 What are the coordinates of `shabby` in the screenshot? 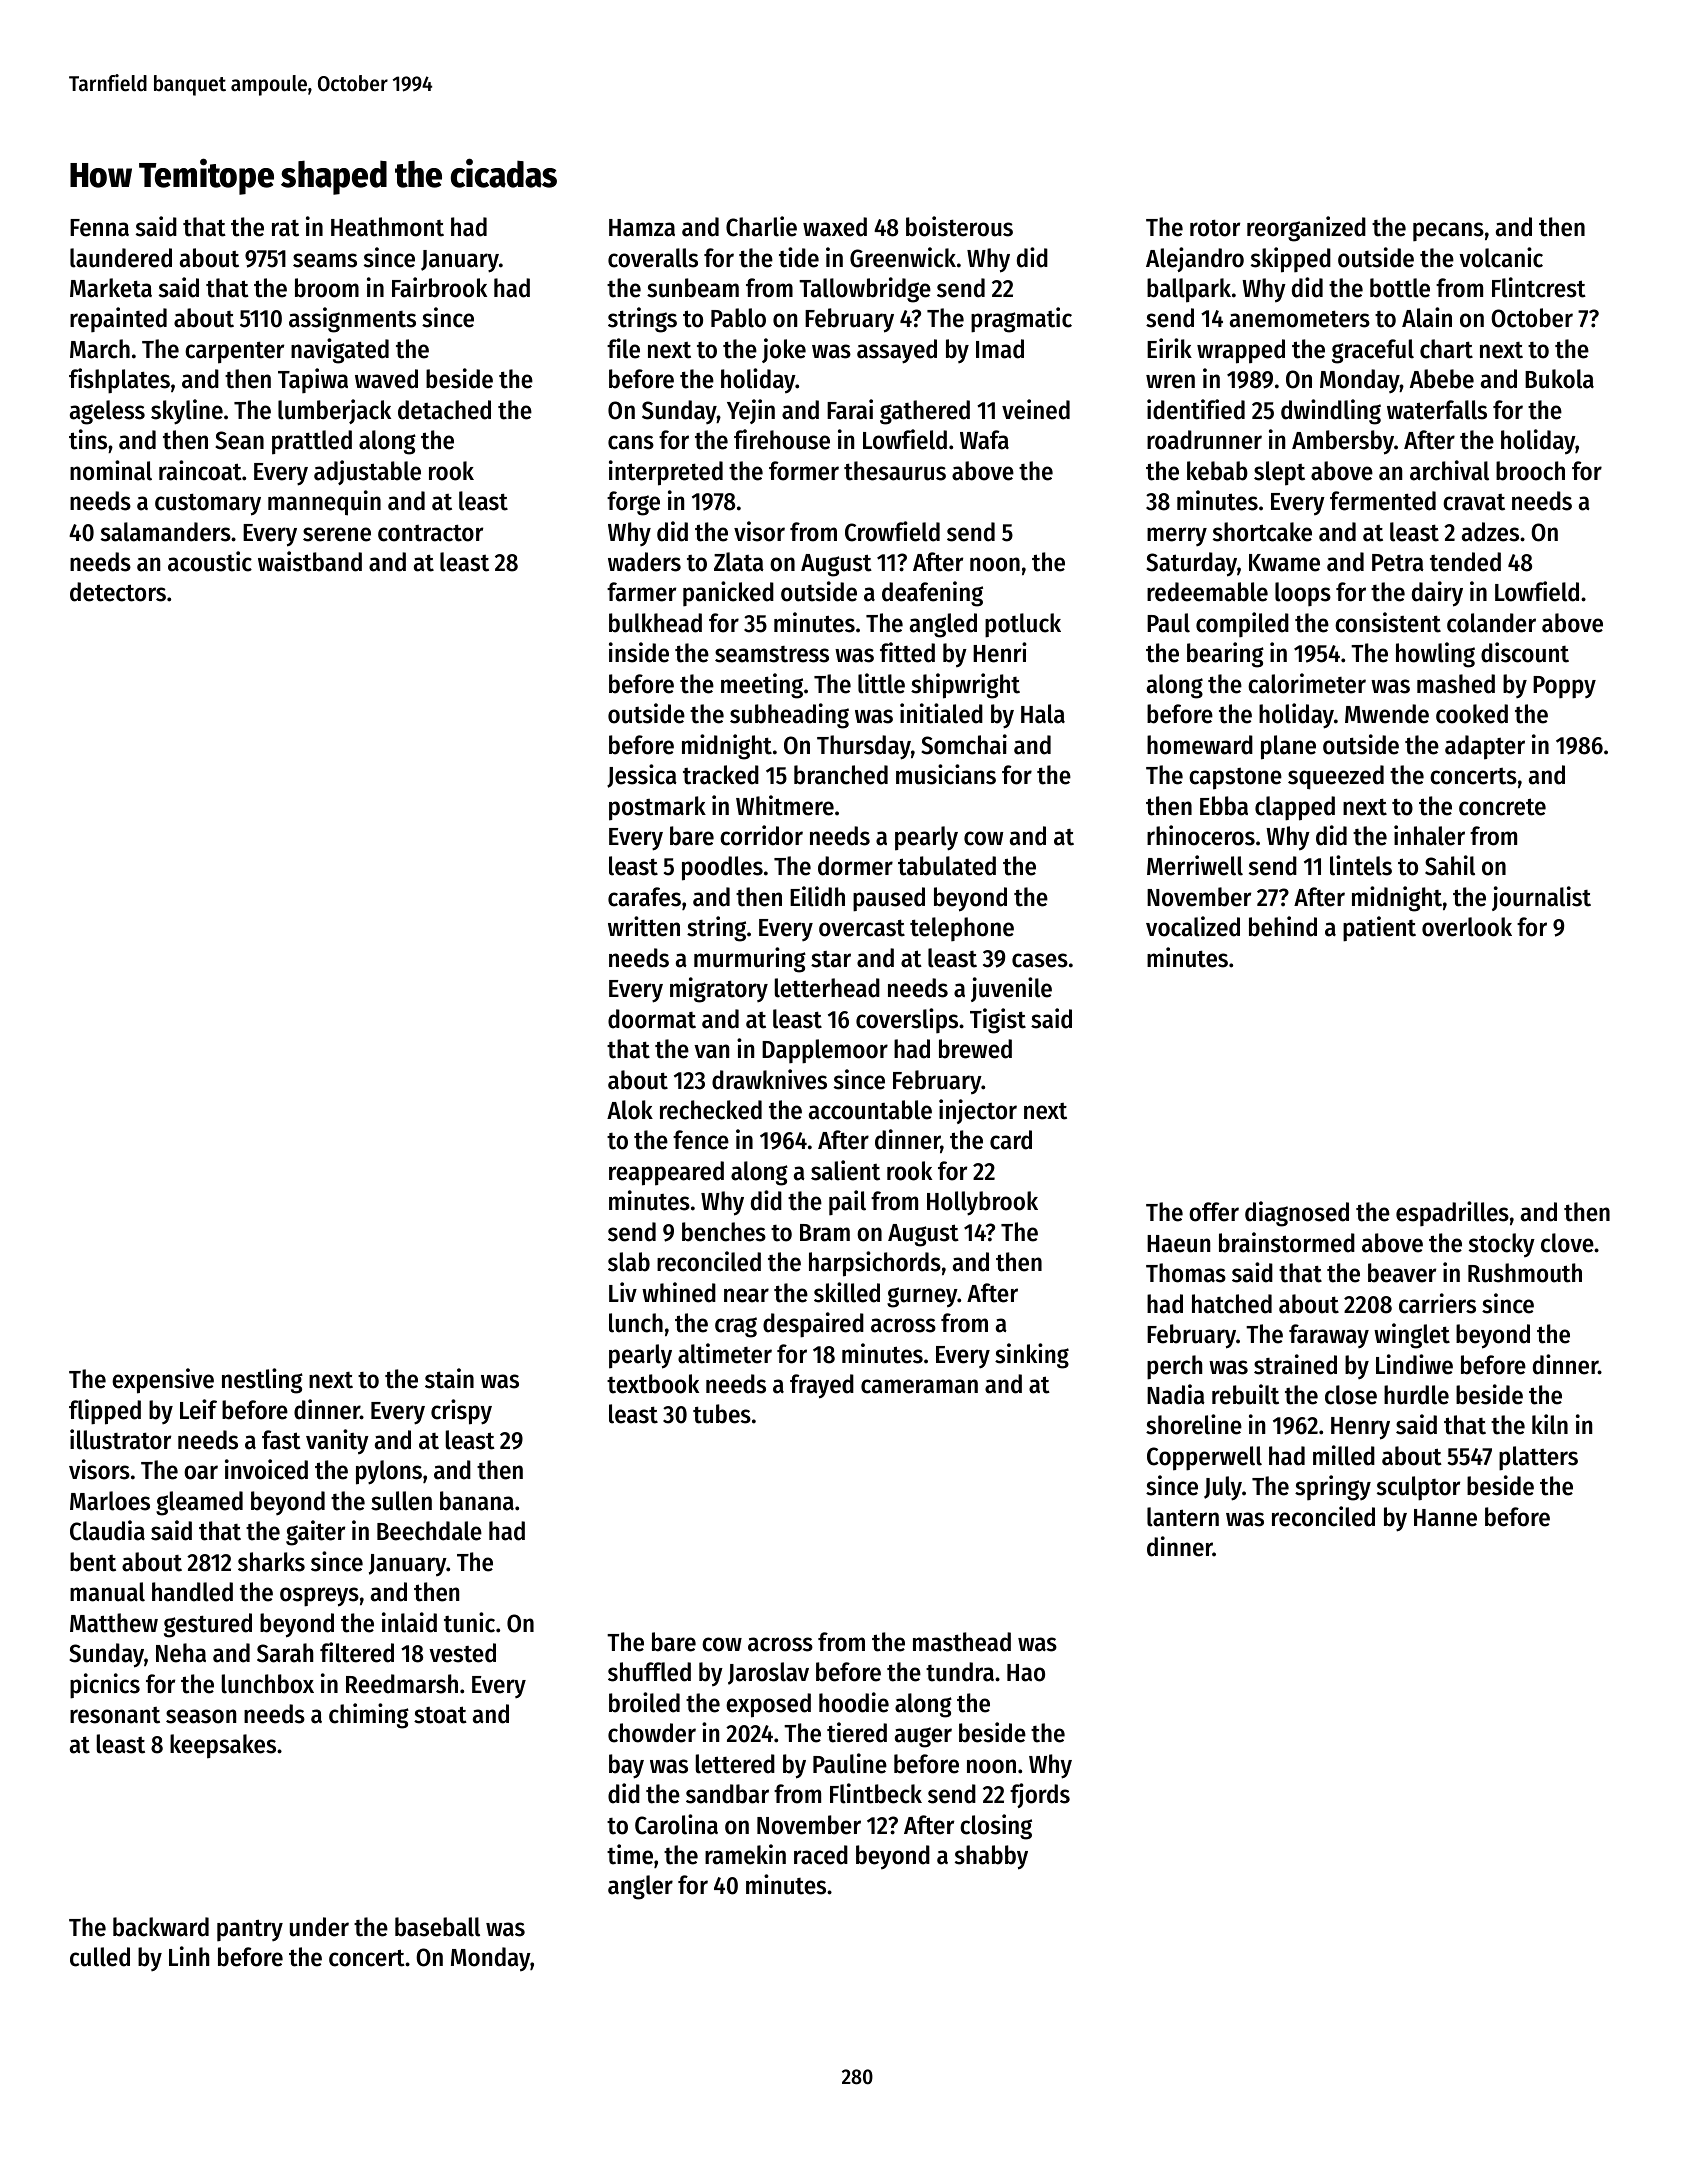 It's located at (991, 1857).
